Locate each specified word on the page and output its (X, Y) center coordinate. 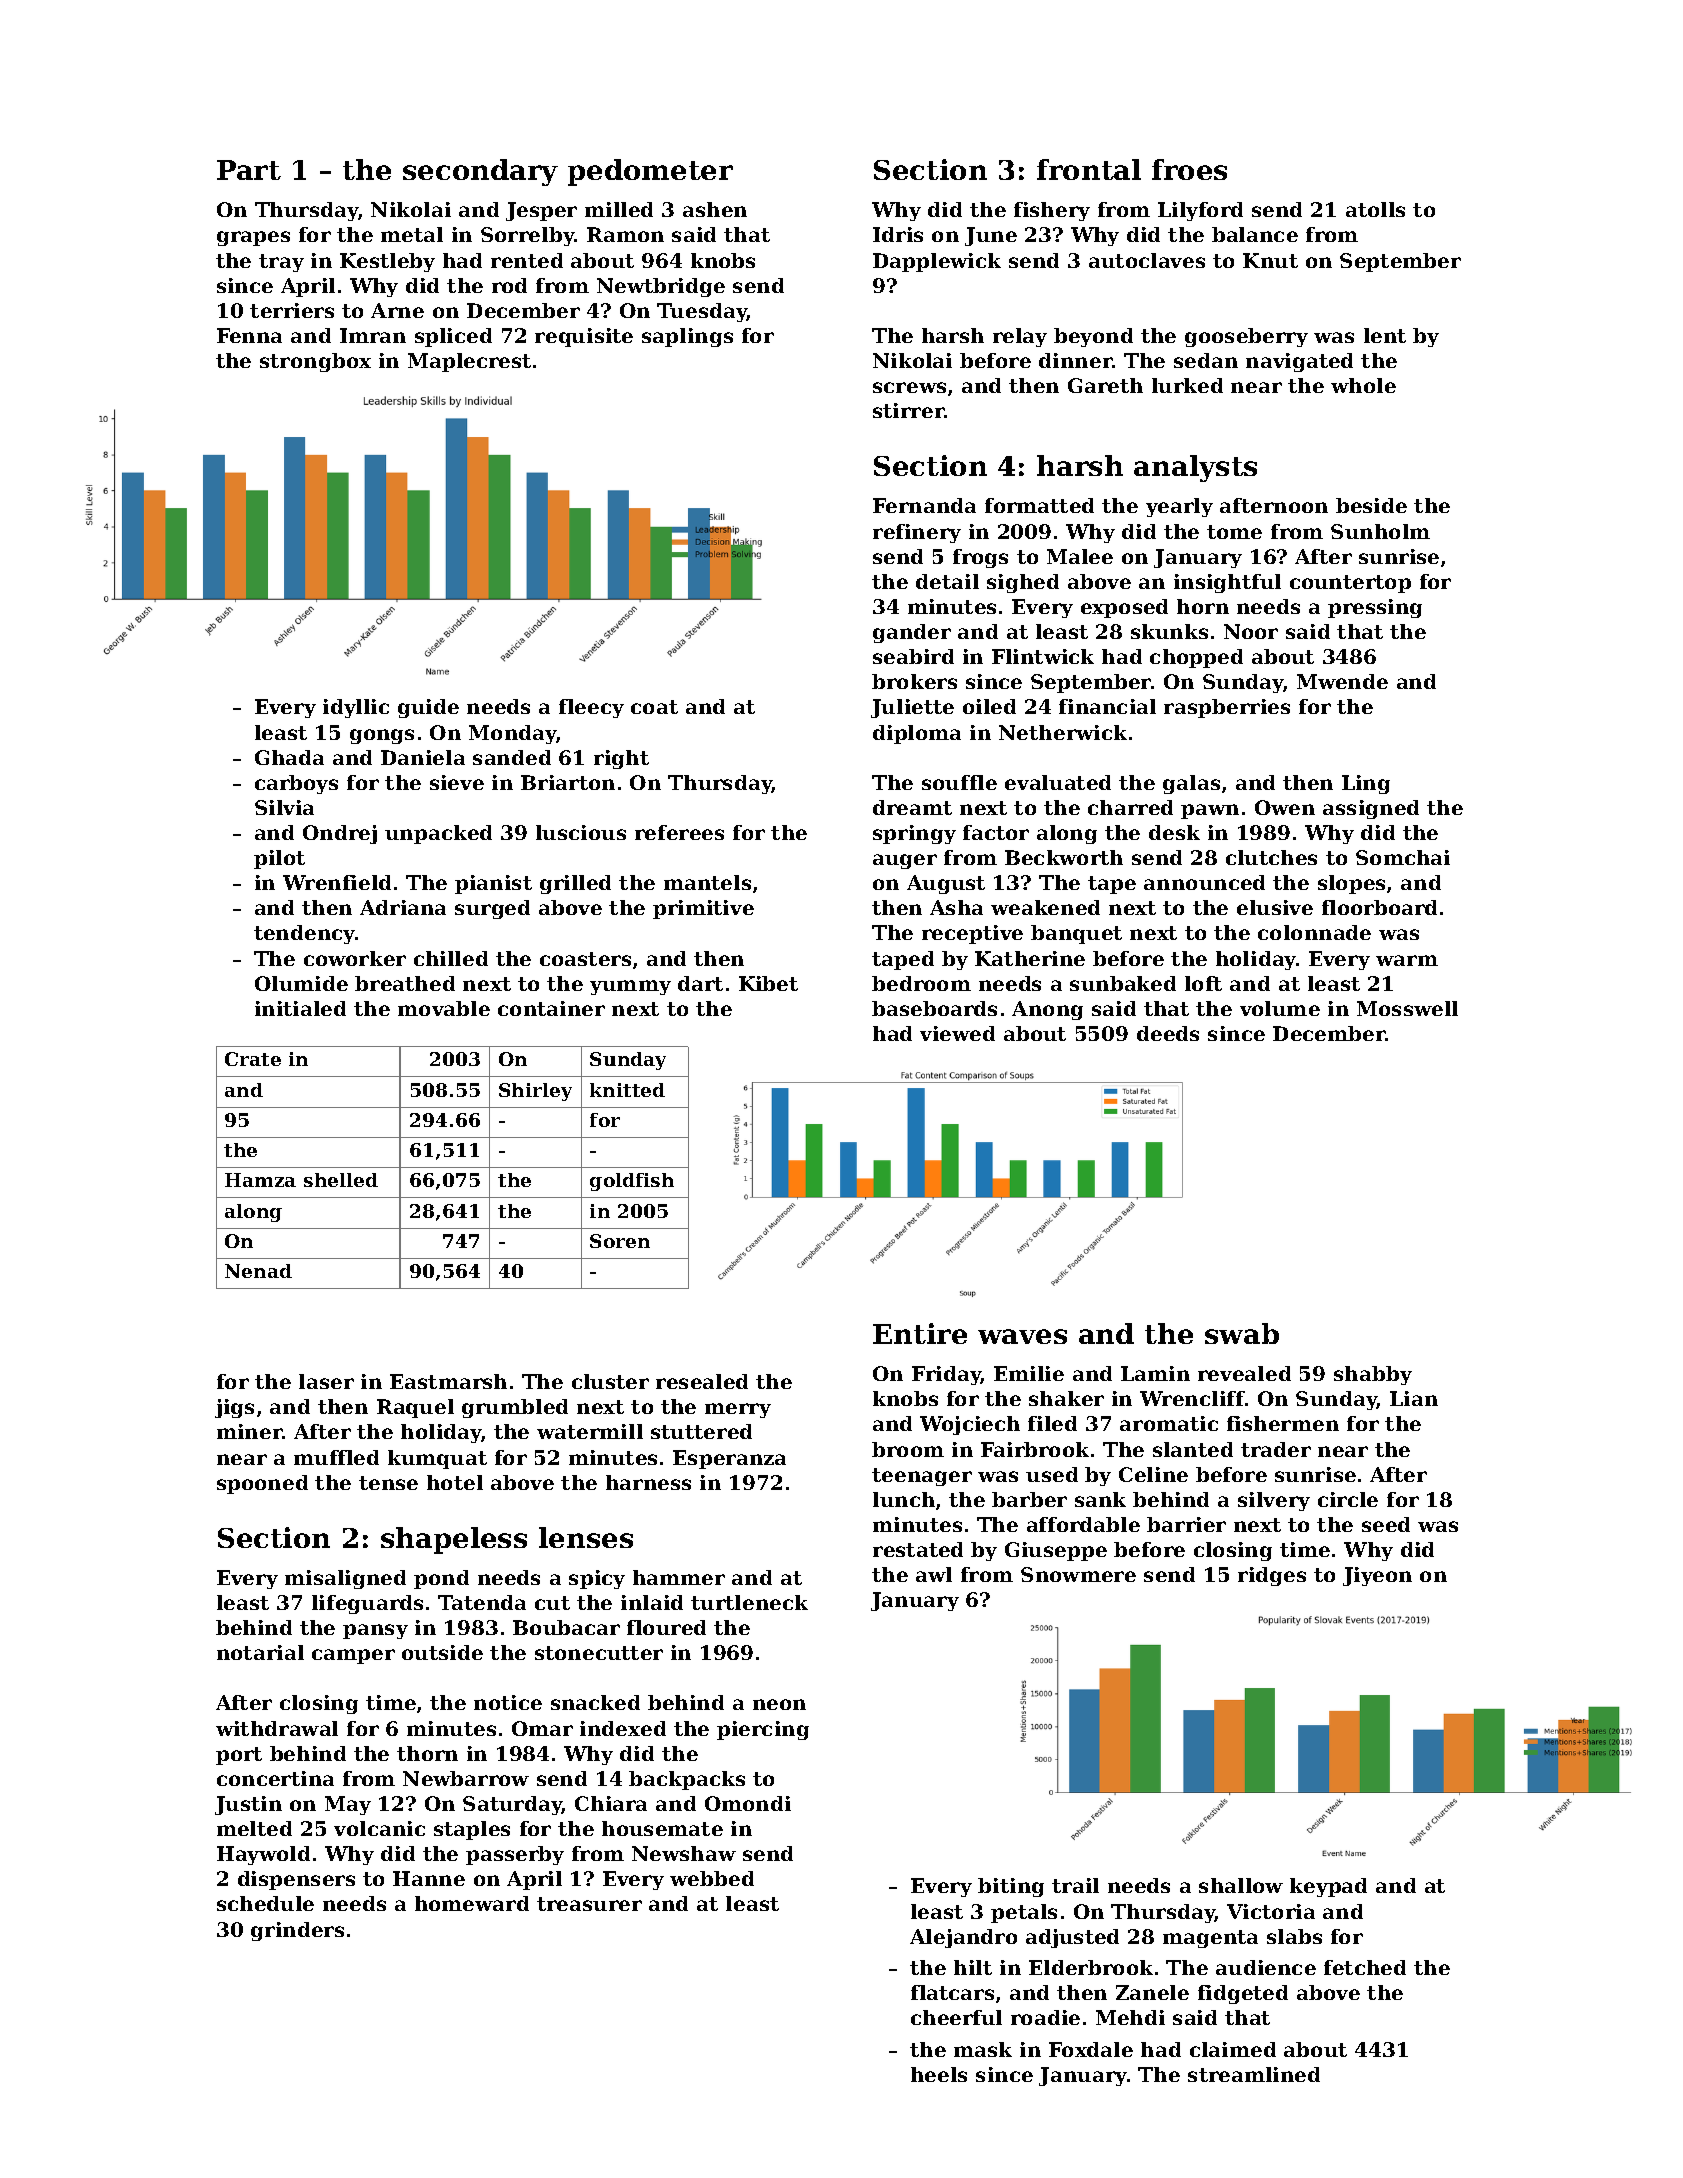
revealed (1244, 1373)
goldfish (632, 1182)
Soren (620, 1241)
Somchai (1403, 857)
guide (428, 708)
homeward (472, 1903)
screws (909, 387)
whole (1363, 385)
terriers (292, 310)
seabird (913, 656)
